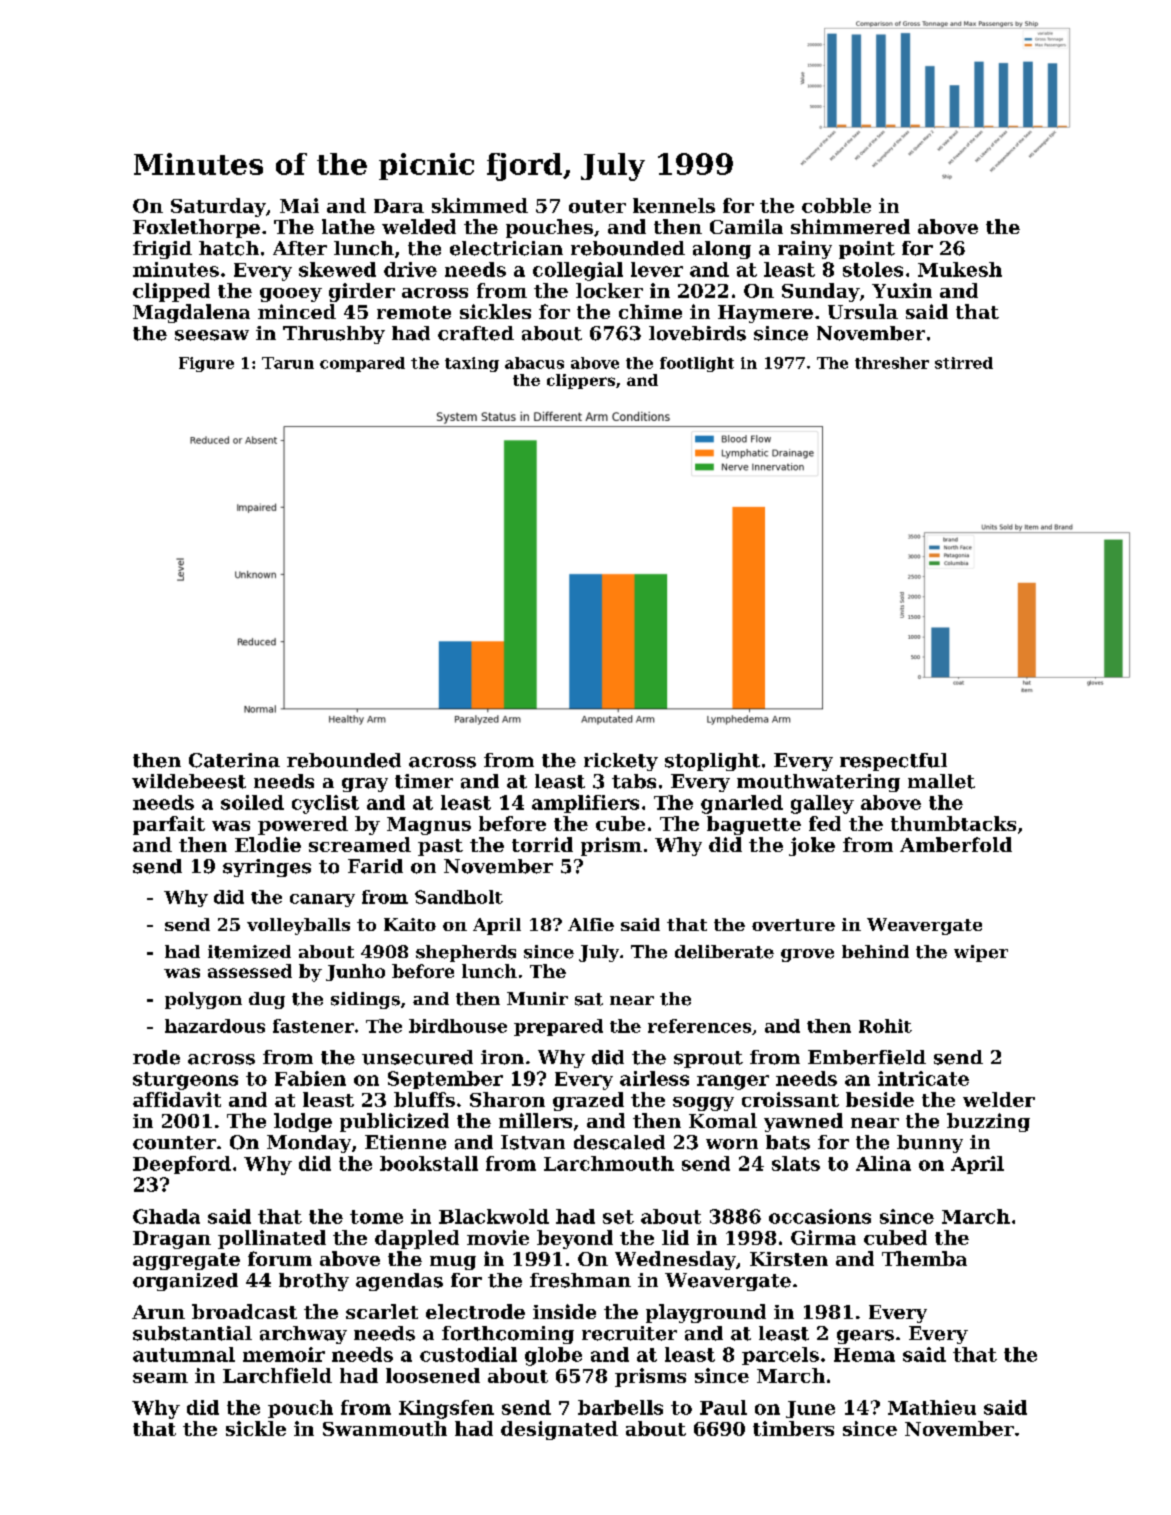  I want to click on Kingsfen, so click(446, 1409).
